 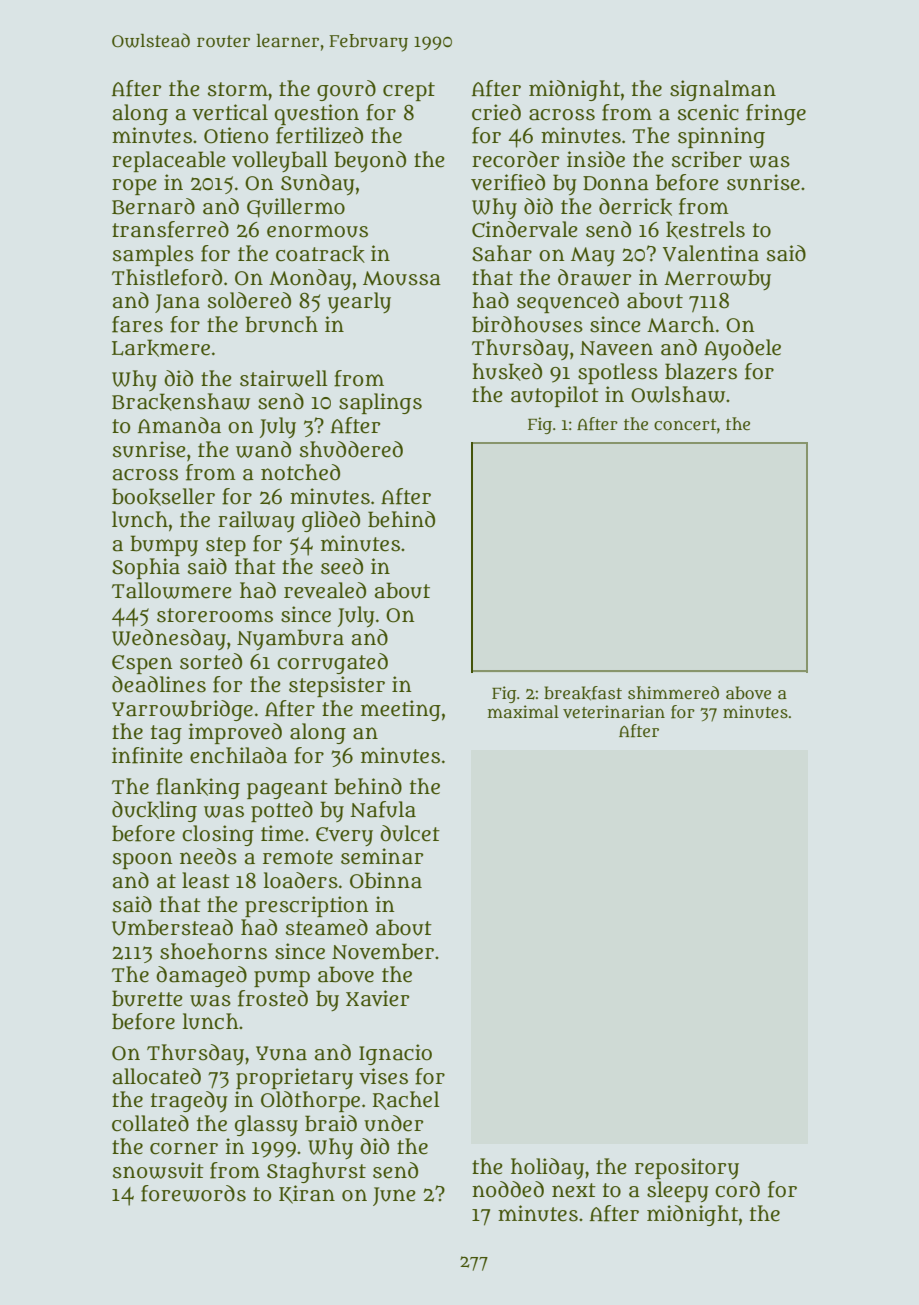 What do you see at coordinates (215, 615) in the page?
I see `storerooms` at bounding box center [215, 615].
